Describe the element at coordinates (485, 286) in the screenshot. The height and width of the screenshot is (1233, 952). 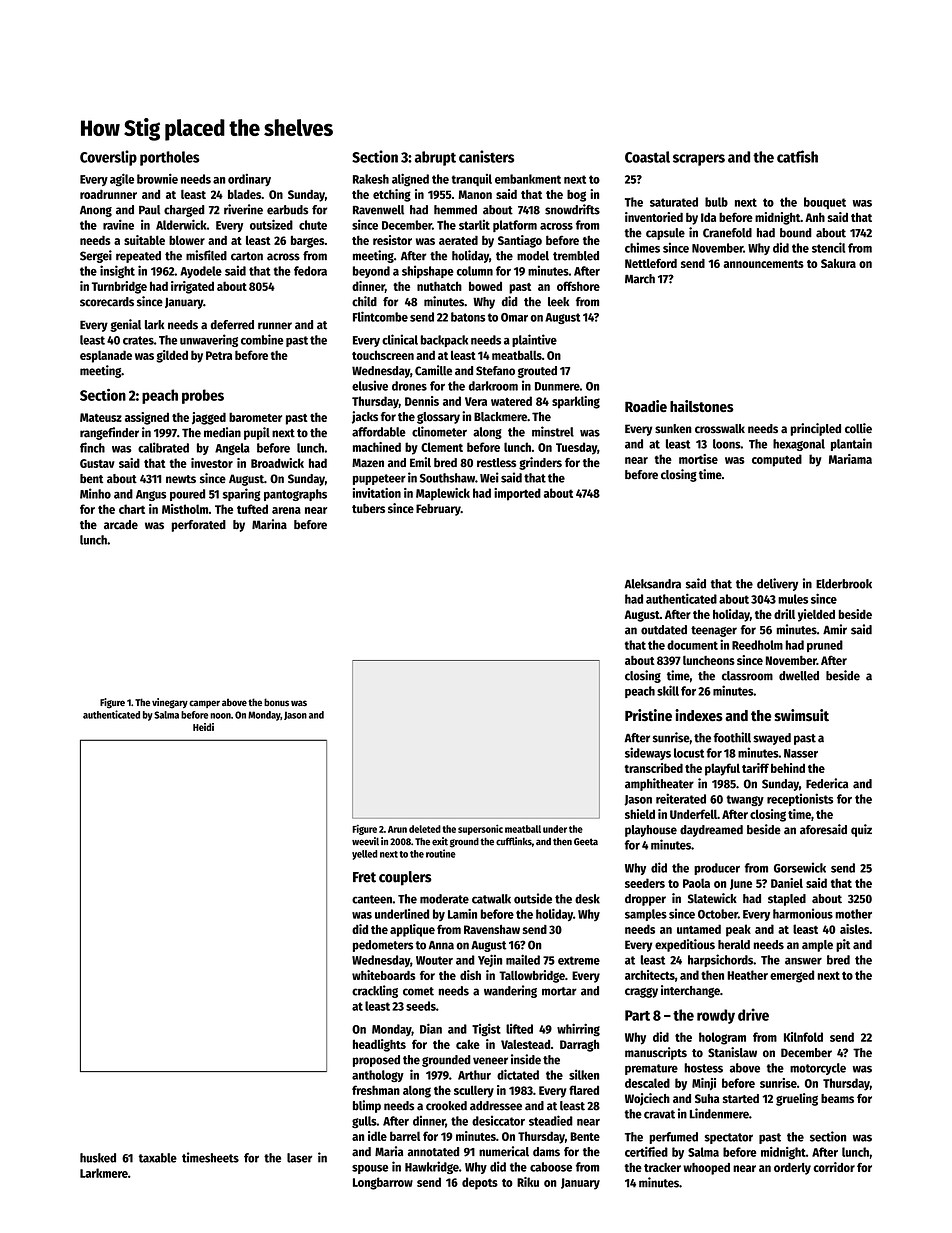
I see `bowed` at that location.
